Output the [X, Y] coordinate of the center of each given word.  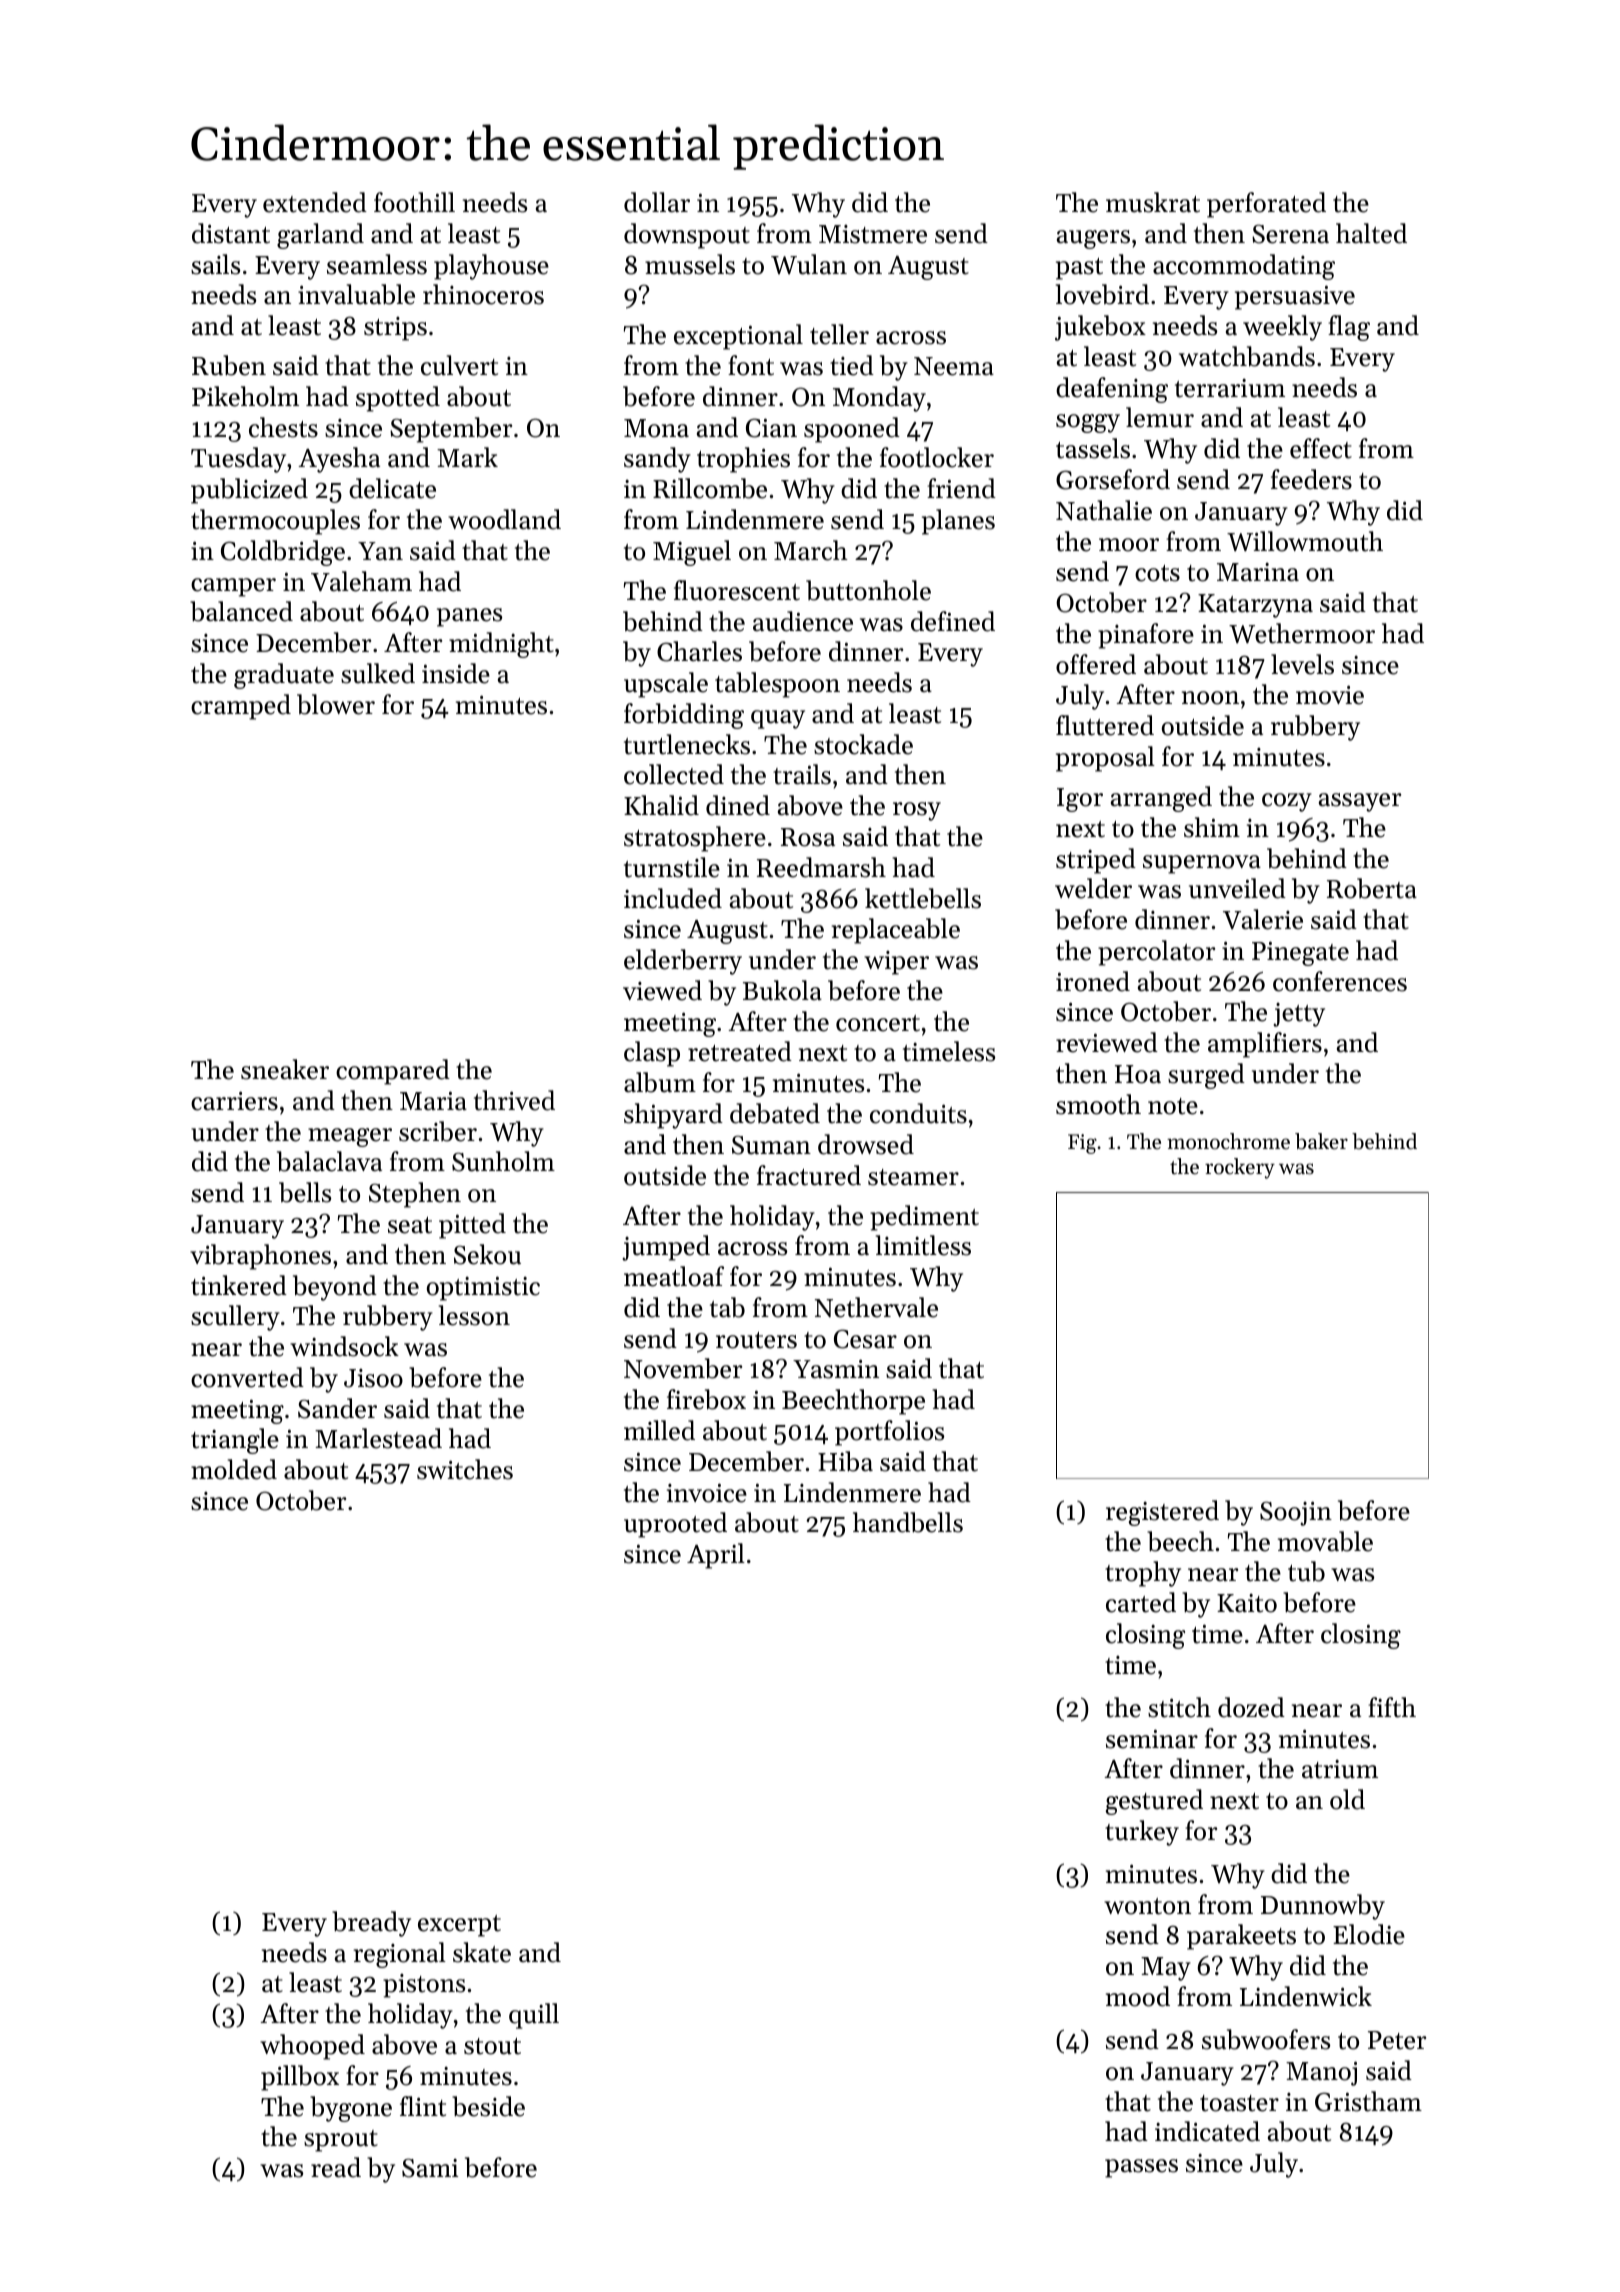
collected [674, 774]
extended [315, 202]
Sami [430, 2168]
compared [393, 1072]
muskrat [1153, 202]
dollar [657, 202]
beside [488, 2106]
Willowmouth [1305, 541]
